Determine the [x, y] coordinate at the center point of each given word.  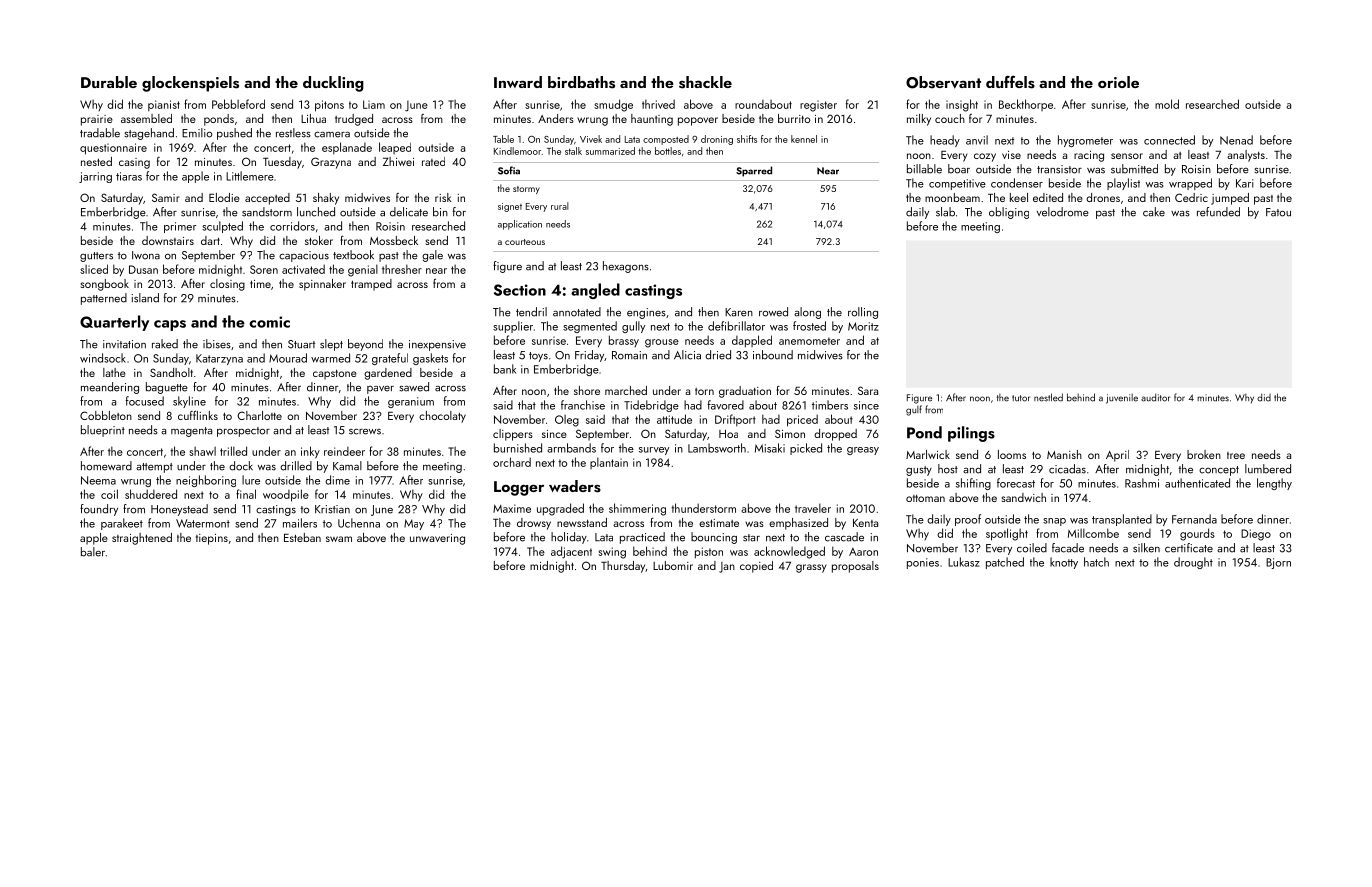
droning [717, 140]
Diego [1256, 535]
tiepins [212, 539]
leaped [395, 148]
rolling [863, 313]
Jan [727, 567]
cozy [985, 157]
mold [1167, 104]
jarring [95, 177]
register [818, 106]
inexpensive [437, 345]
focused [145, 401]
